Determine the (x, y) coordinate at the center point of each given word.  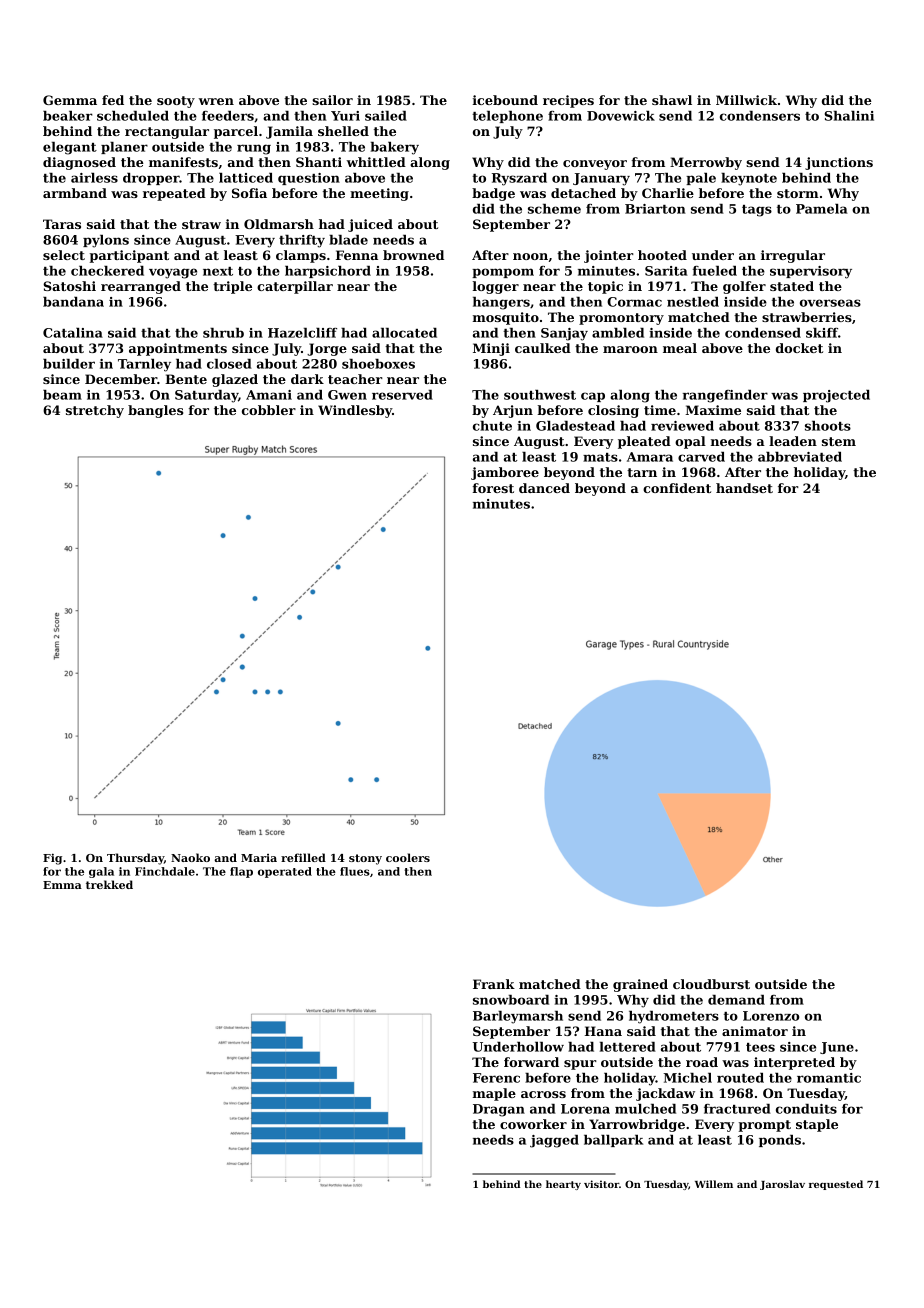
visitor (601, 1184)
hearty (563, 1185)
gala (101, 872)
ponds (780, 1141)
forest (493, 488)
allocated (404, 333)
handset (744, 488)
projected (836, 396)
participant (129, 256)
